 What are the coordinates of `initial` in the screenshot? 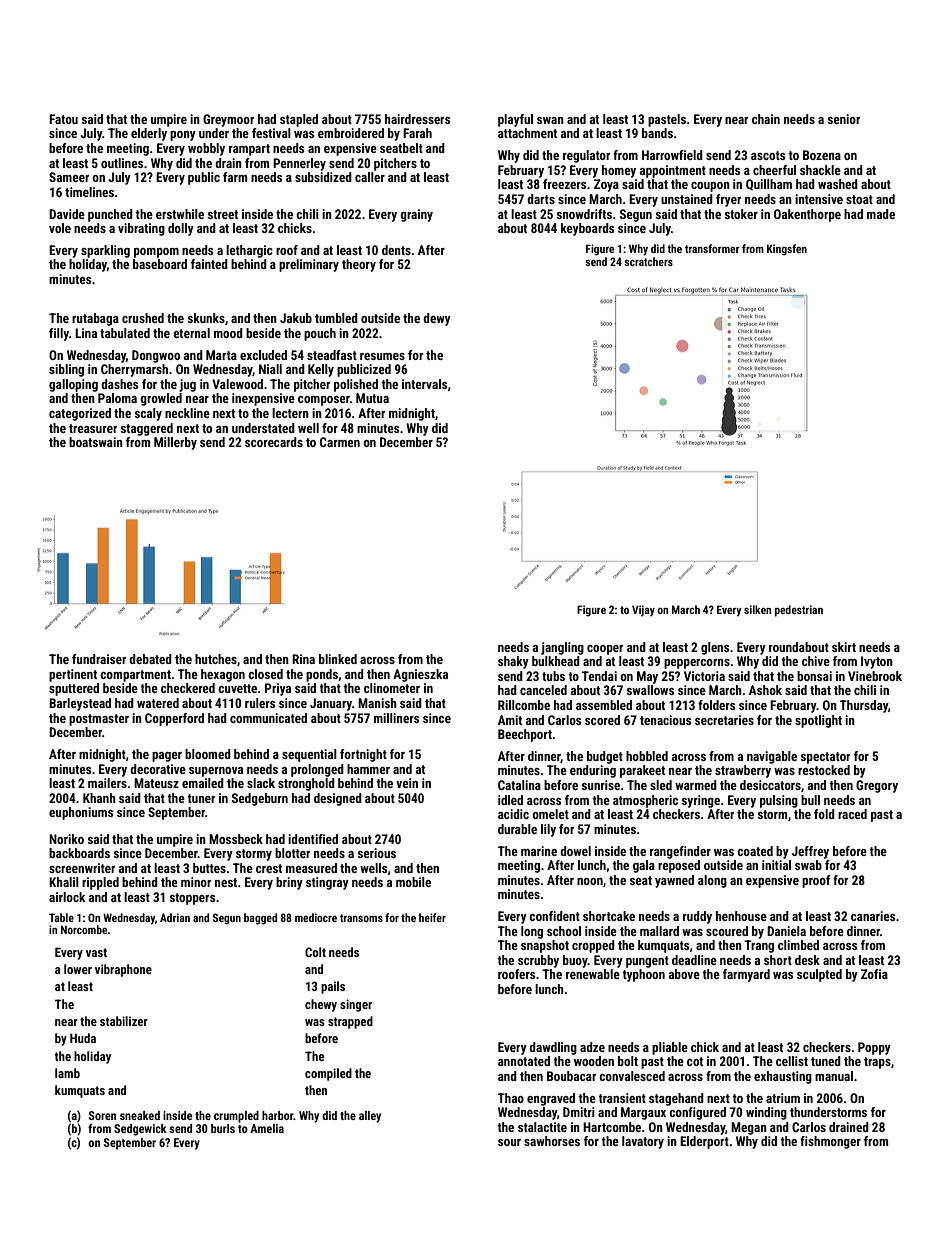 It's located at (776, 865).
